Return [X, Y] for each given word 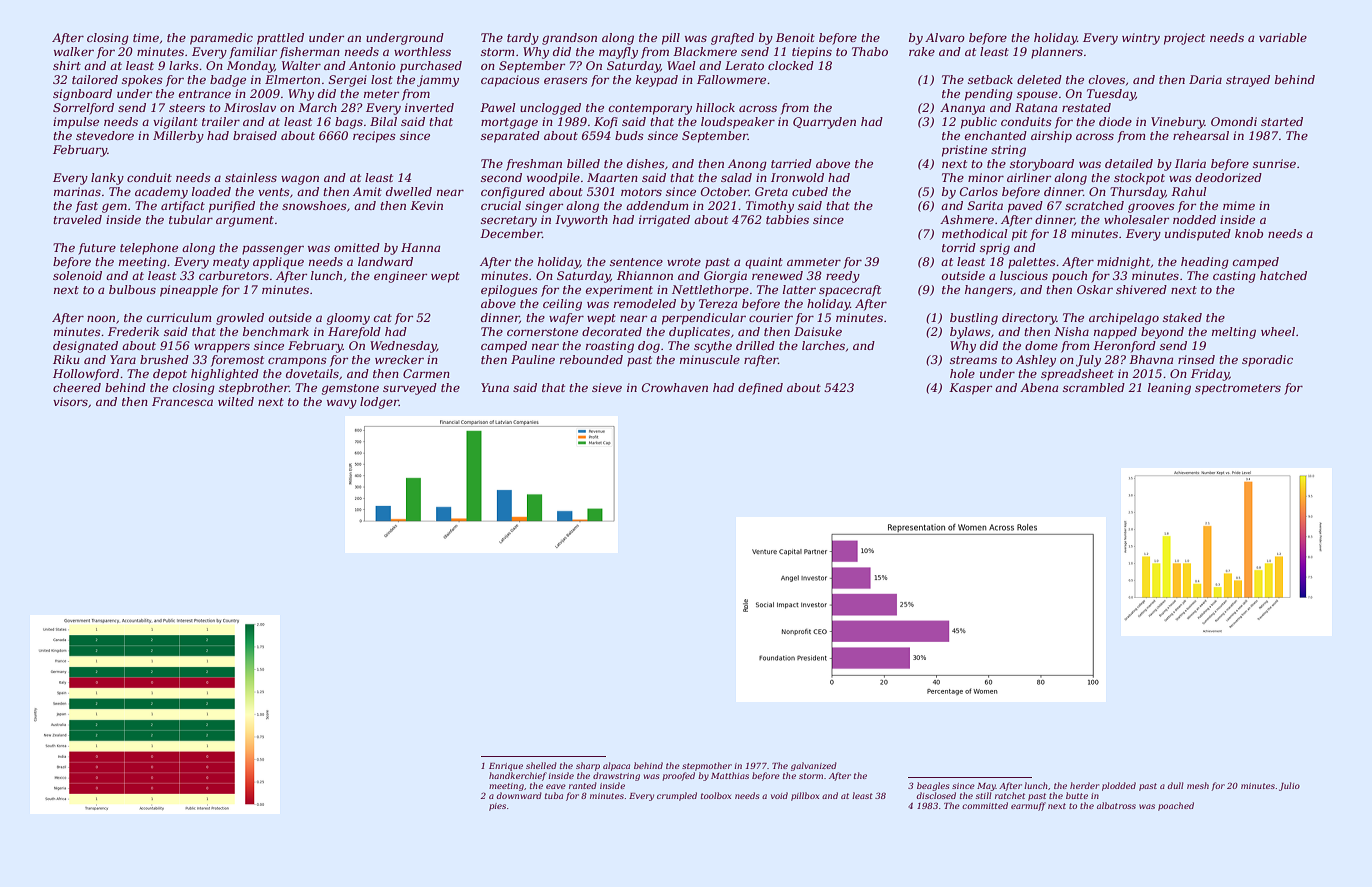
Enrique [506, 767]
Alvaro [945, 37]
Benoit [795, 37]
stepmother [707, 766]
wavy [342, 404]
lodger [379, 403]
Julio [1289, 786]
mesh [1198, 785]
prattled [280, 39]
